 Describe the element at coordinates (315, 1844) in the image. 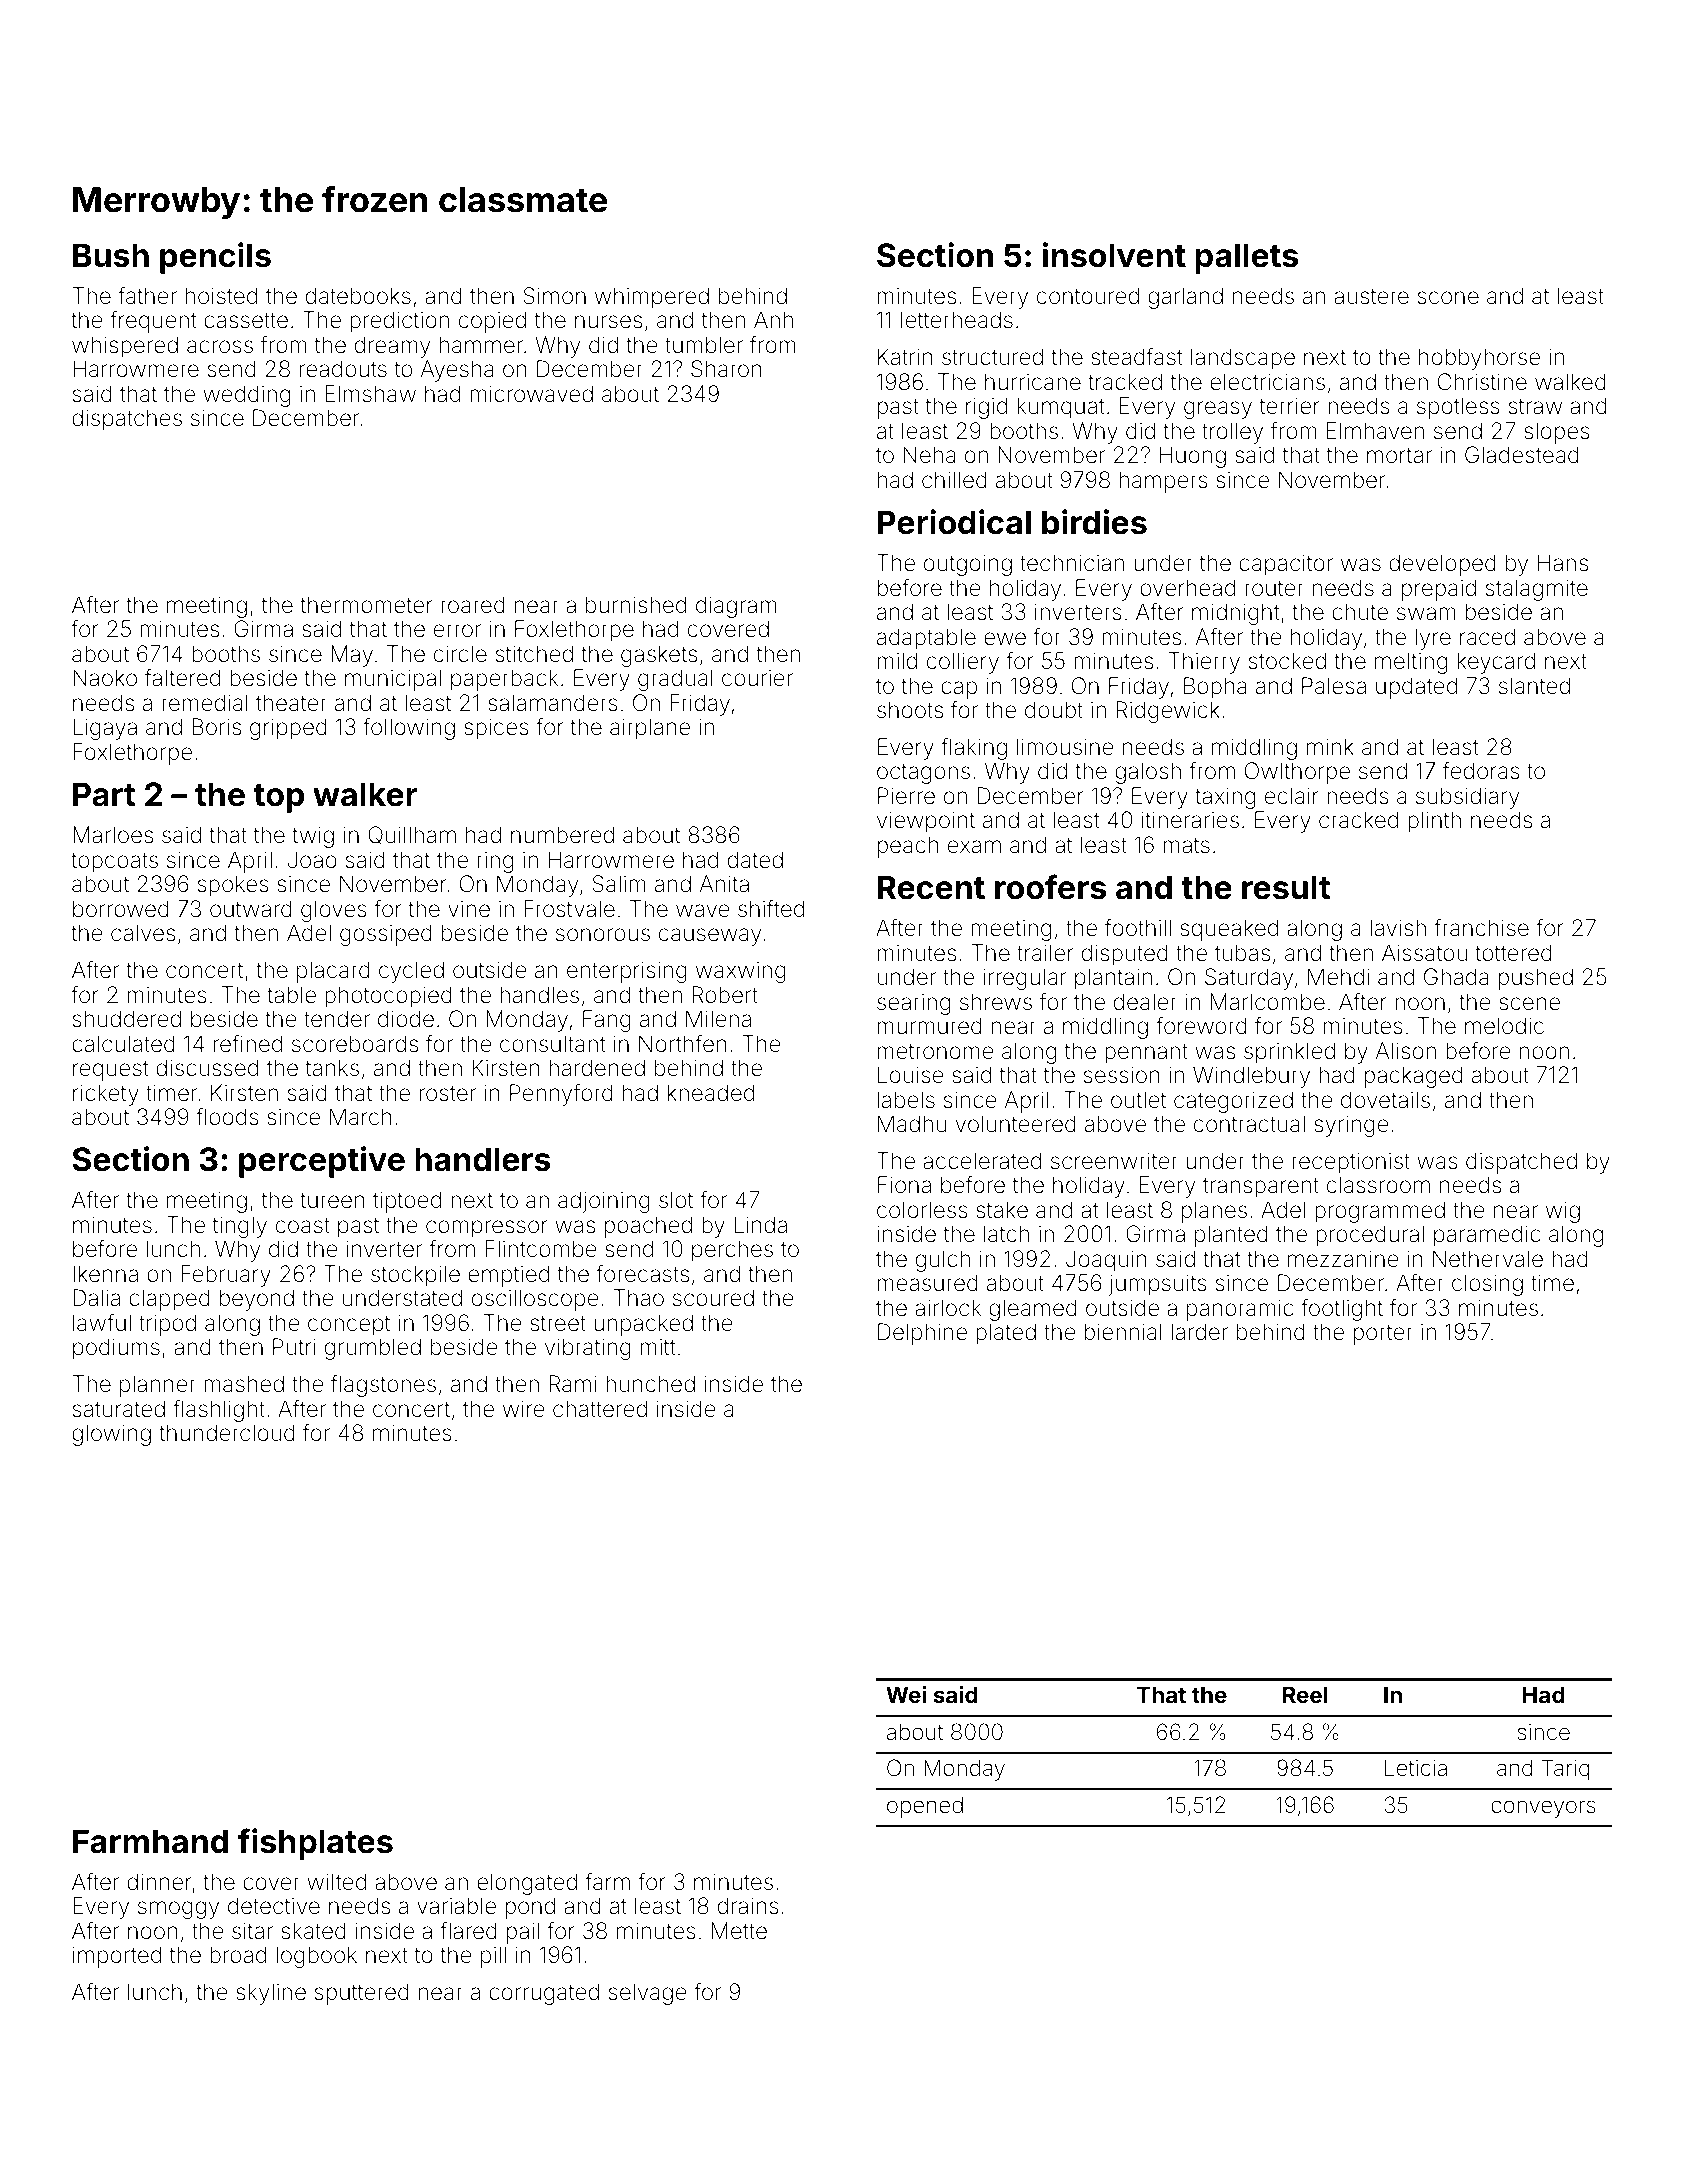

I see `fishplates` at that location.
